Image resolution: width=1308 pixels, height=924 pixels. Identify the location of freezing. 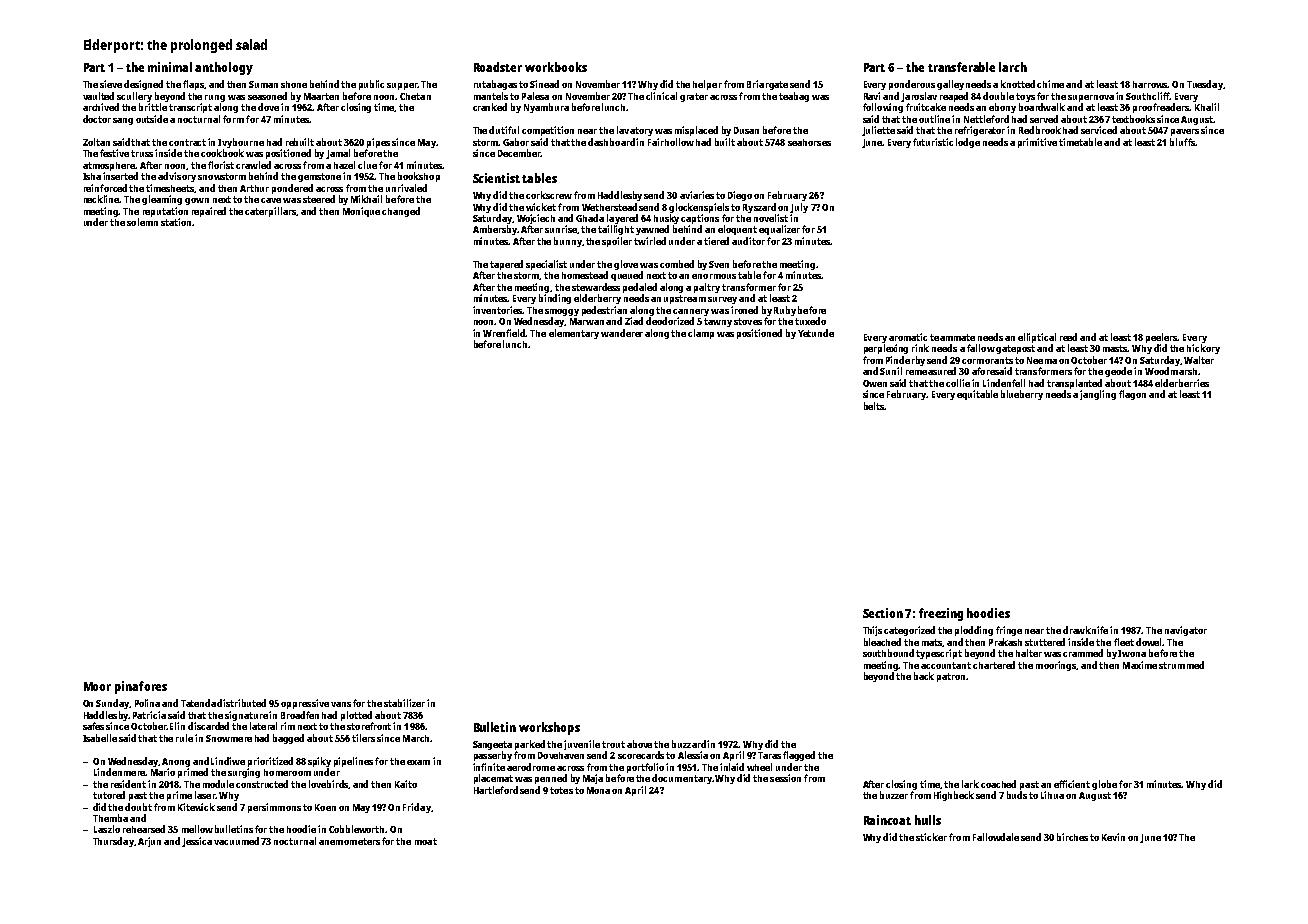
(941, 614).
